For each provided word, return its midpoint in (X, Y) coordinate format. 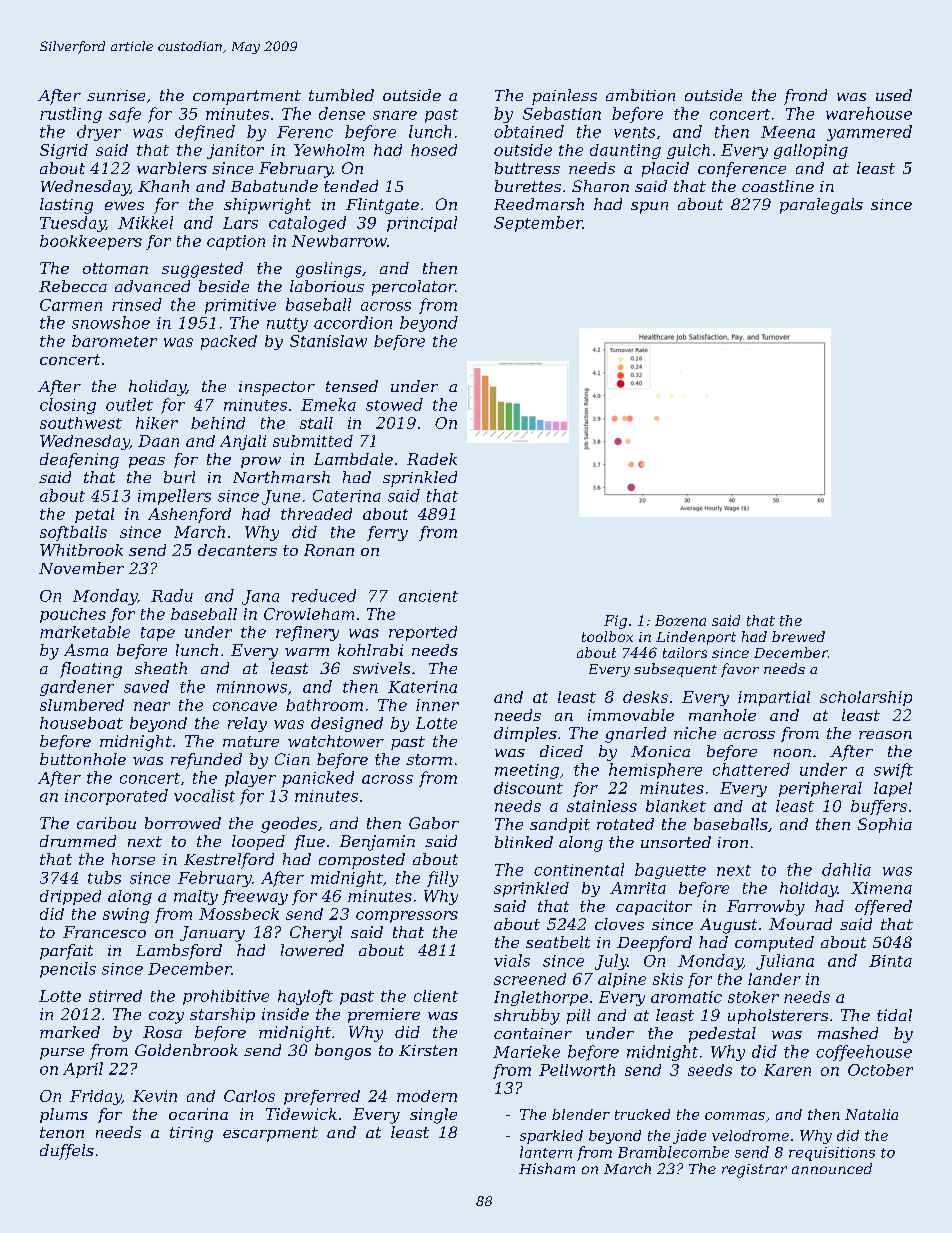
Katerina (422, 687)
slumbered (82, 705)
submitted (313, 441)
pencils (68, 970)
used (894, 95)
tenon (62, 1132)
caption (236, 242)
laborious (327, 286)
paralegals (821, 206)
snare (395, 115)
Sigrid (64, 151)
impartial (774, 698)
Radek (432, 459)
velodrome (750, 1135)
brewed (798, 636)
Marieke (526, 1051)
